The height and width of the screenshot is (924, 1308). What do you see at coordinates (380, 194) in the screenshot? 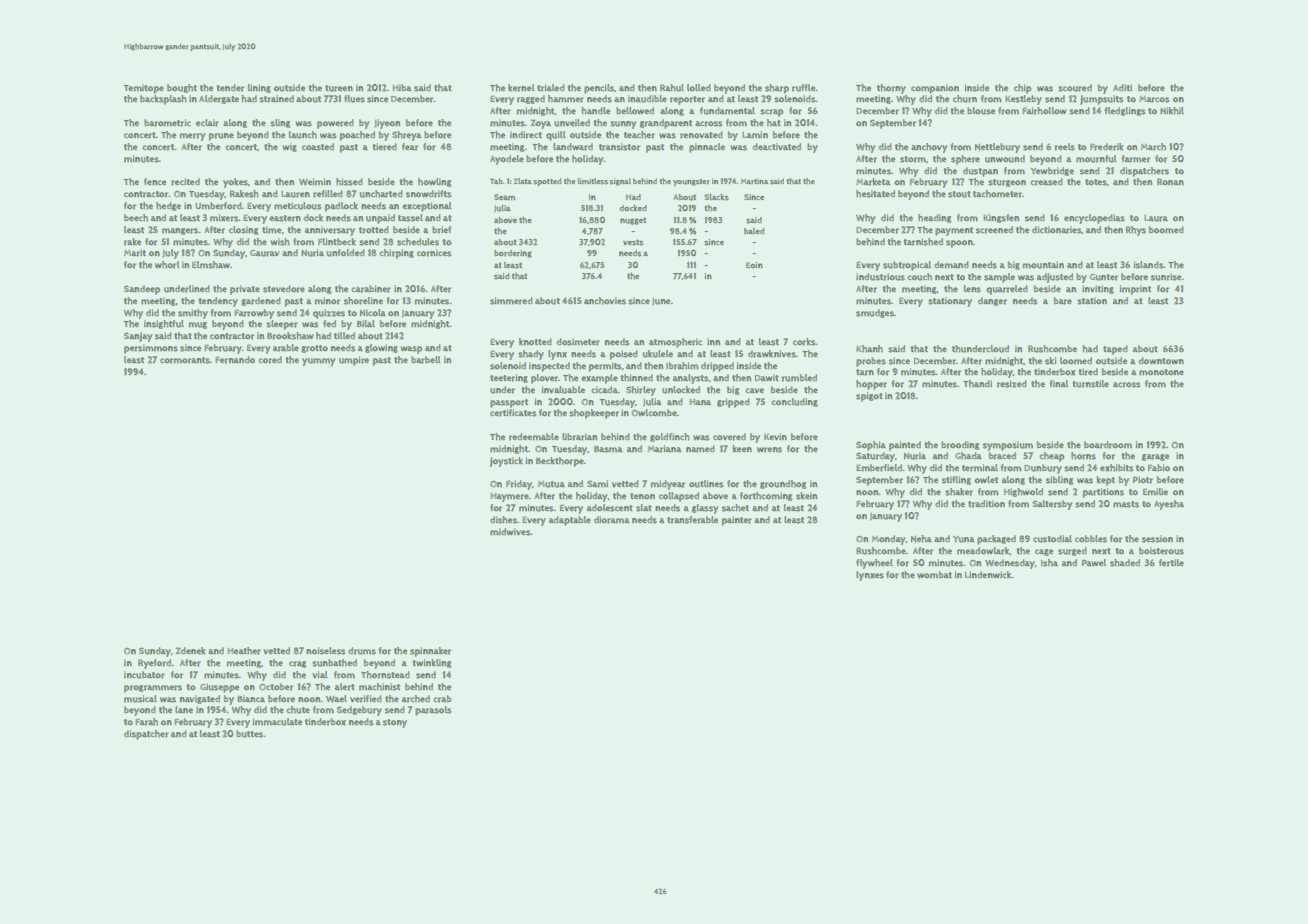
I see `uncharted` at bounding box center [380, 194].
